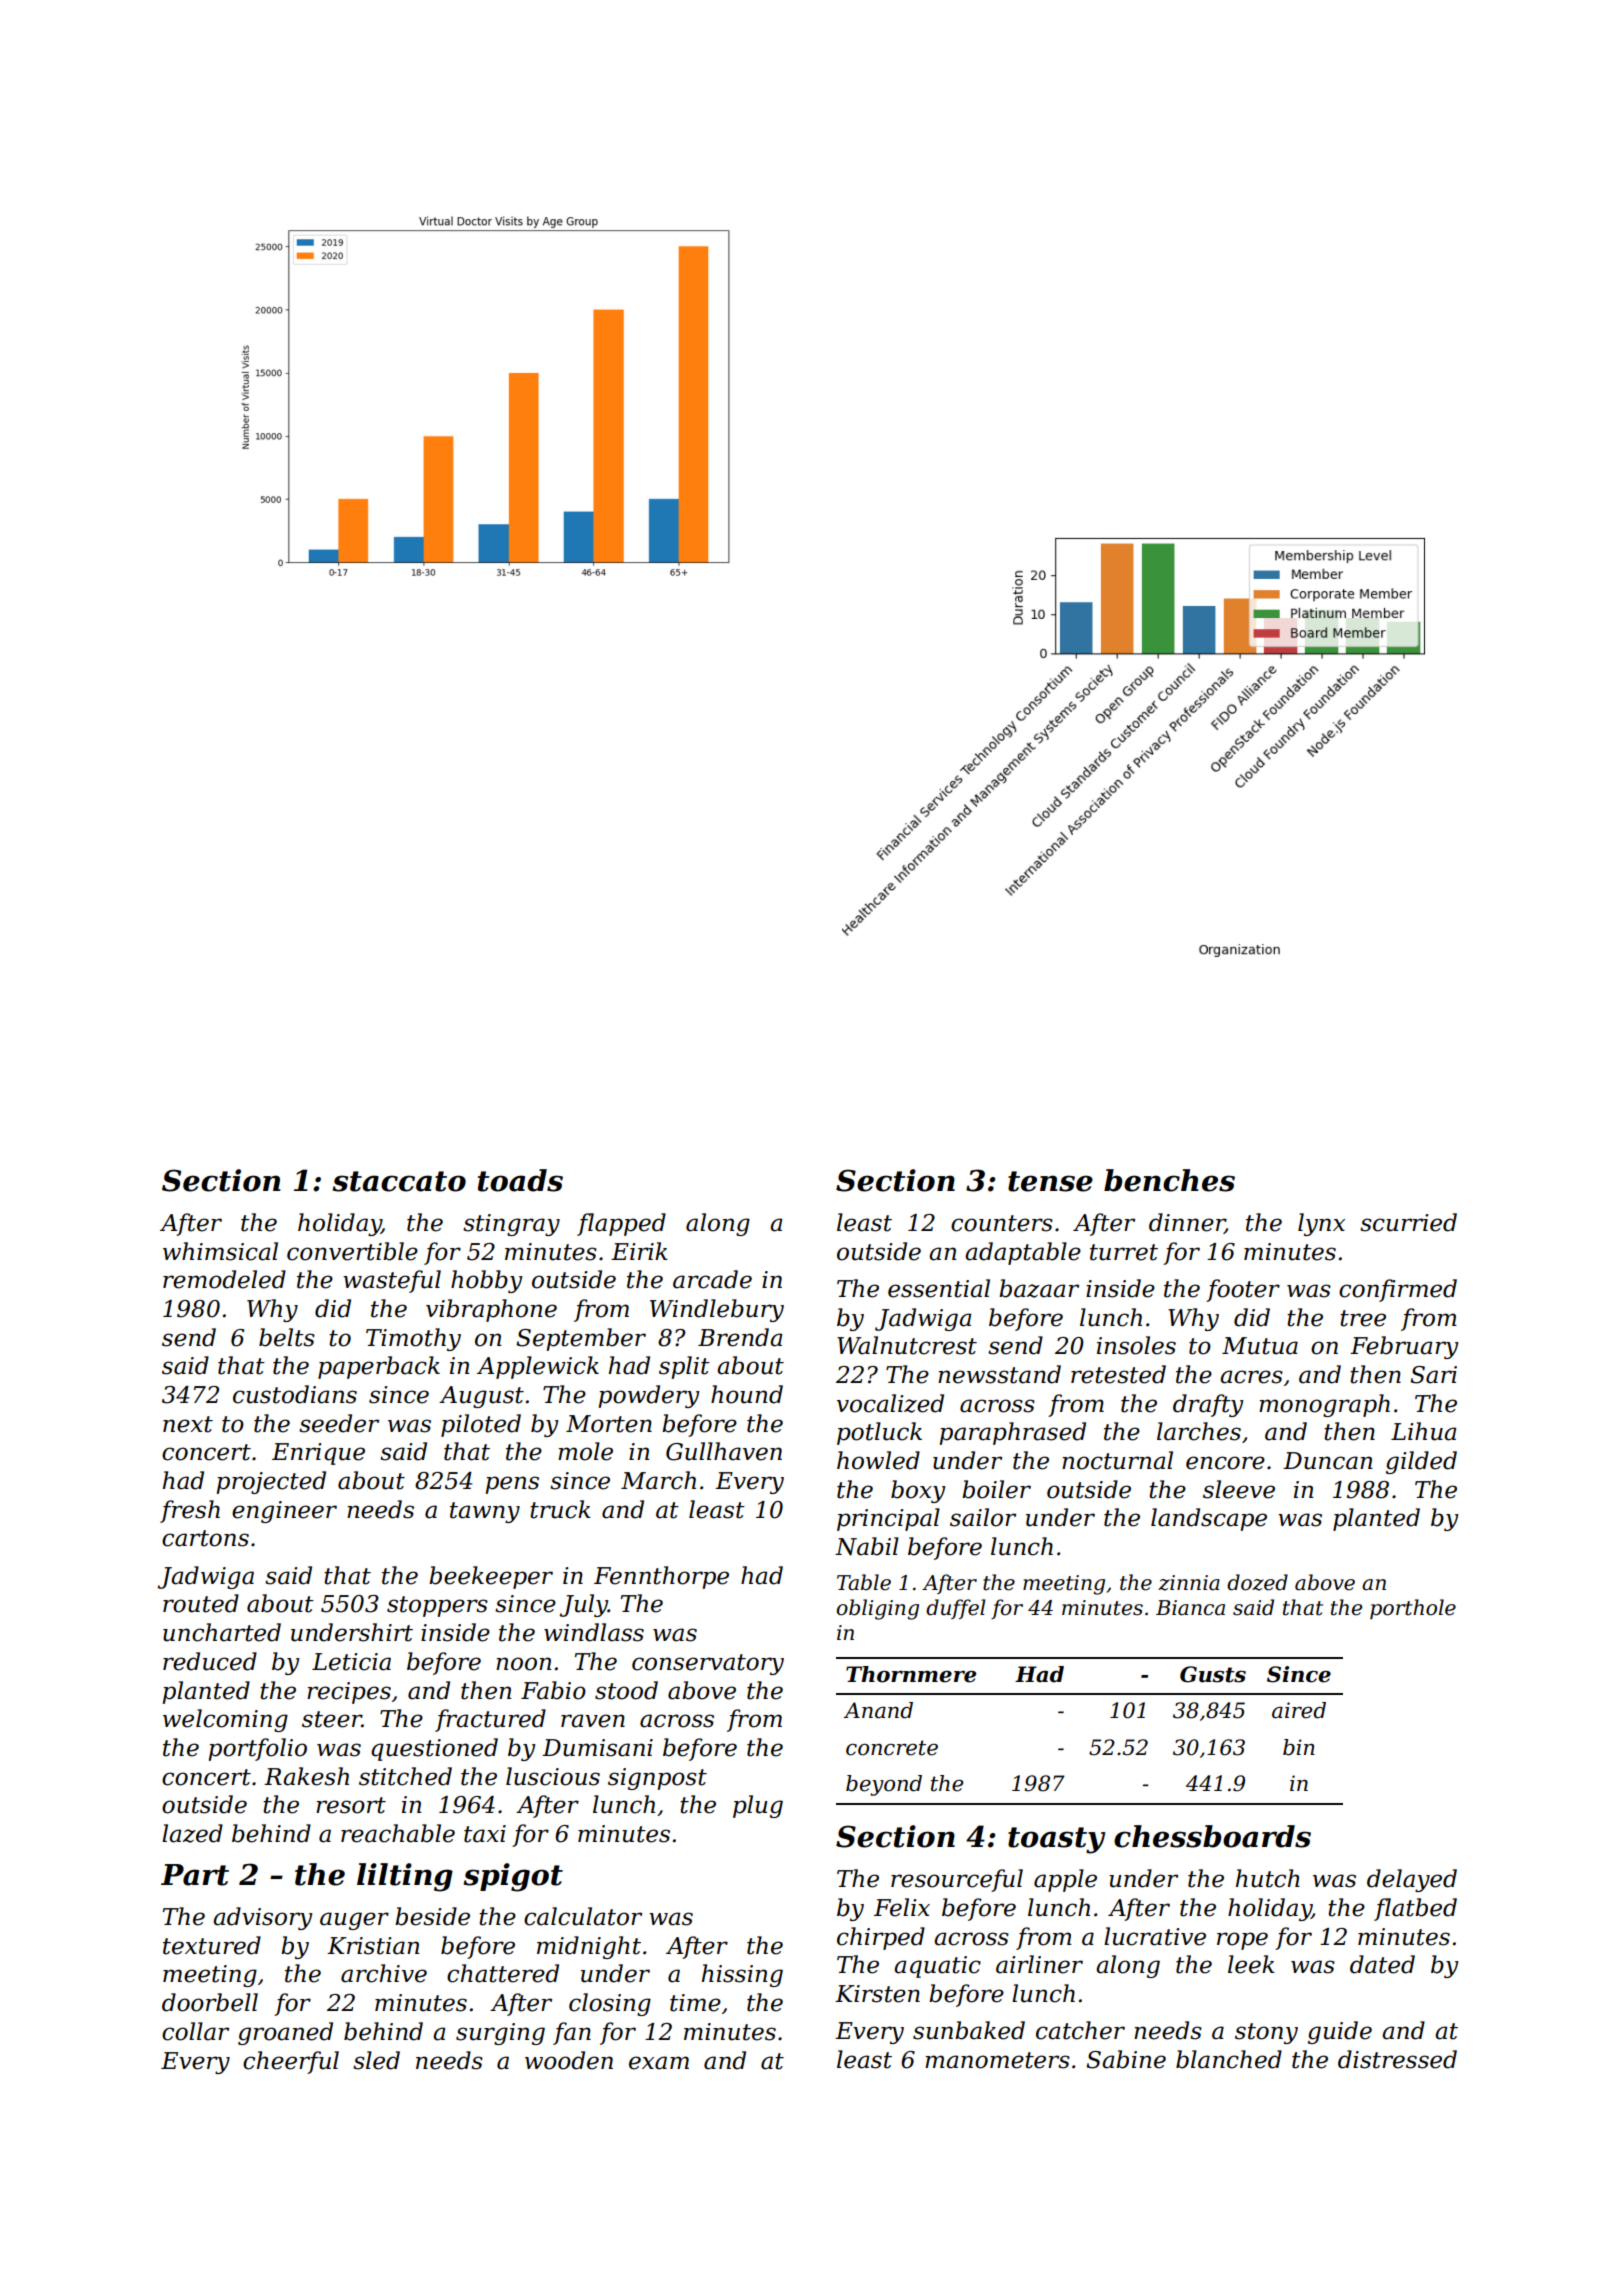 The width and height of the page is (1620, 2292). I want to click on Felix, so click(902, 1907).
